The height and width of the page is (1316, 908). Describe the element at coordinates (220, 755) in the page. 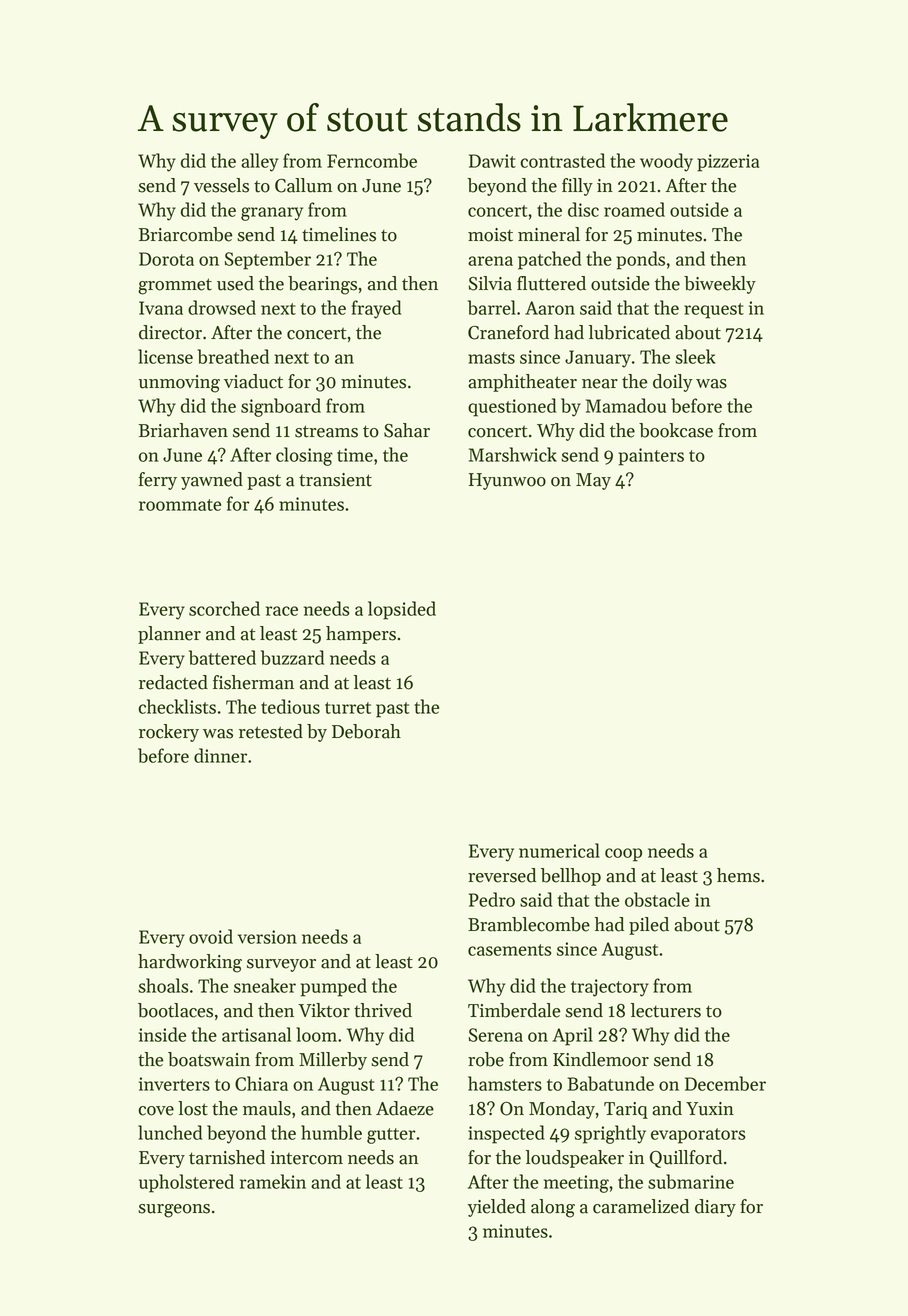

I see `dinner` at that location.
